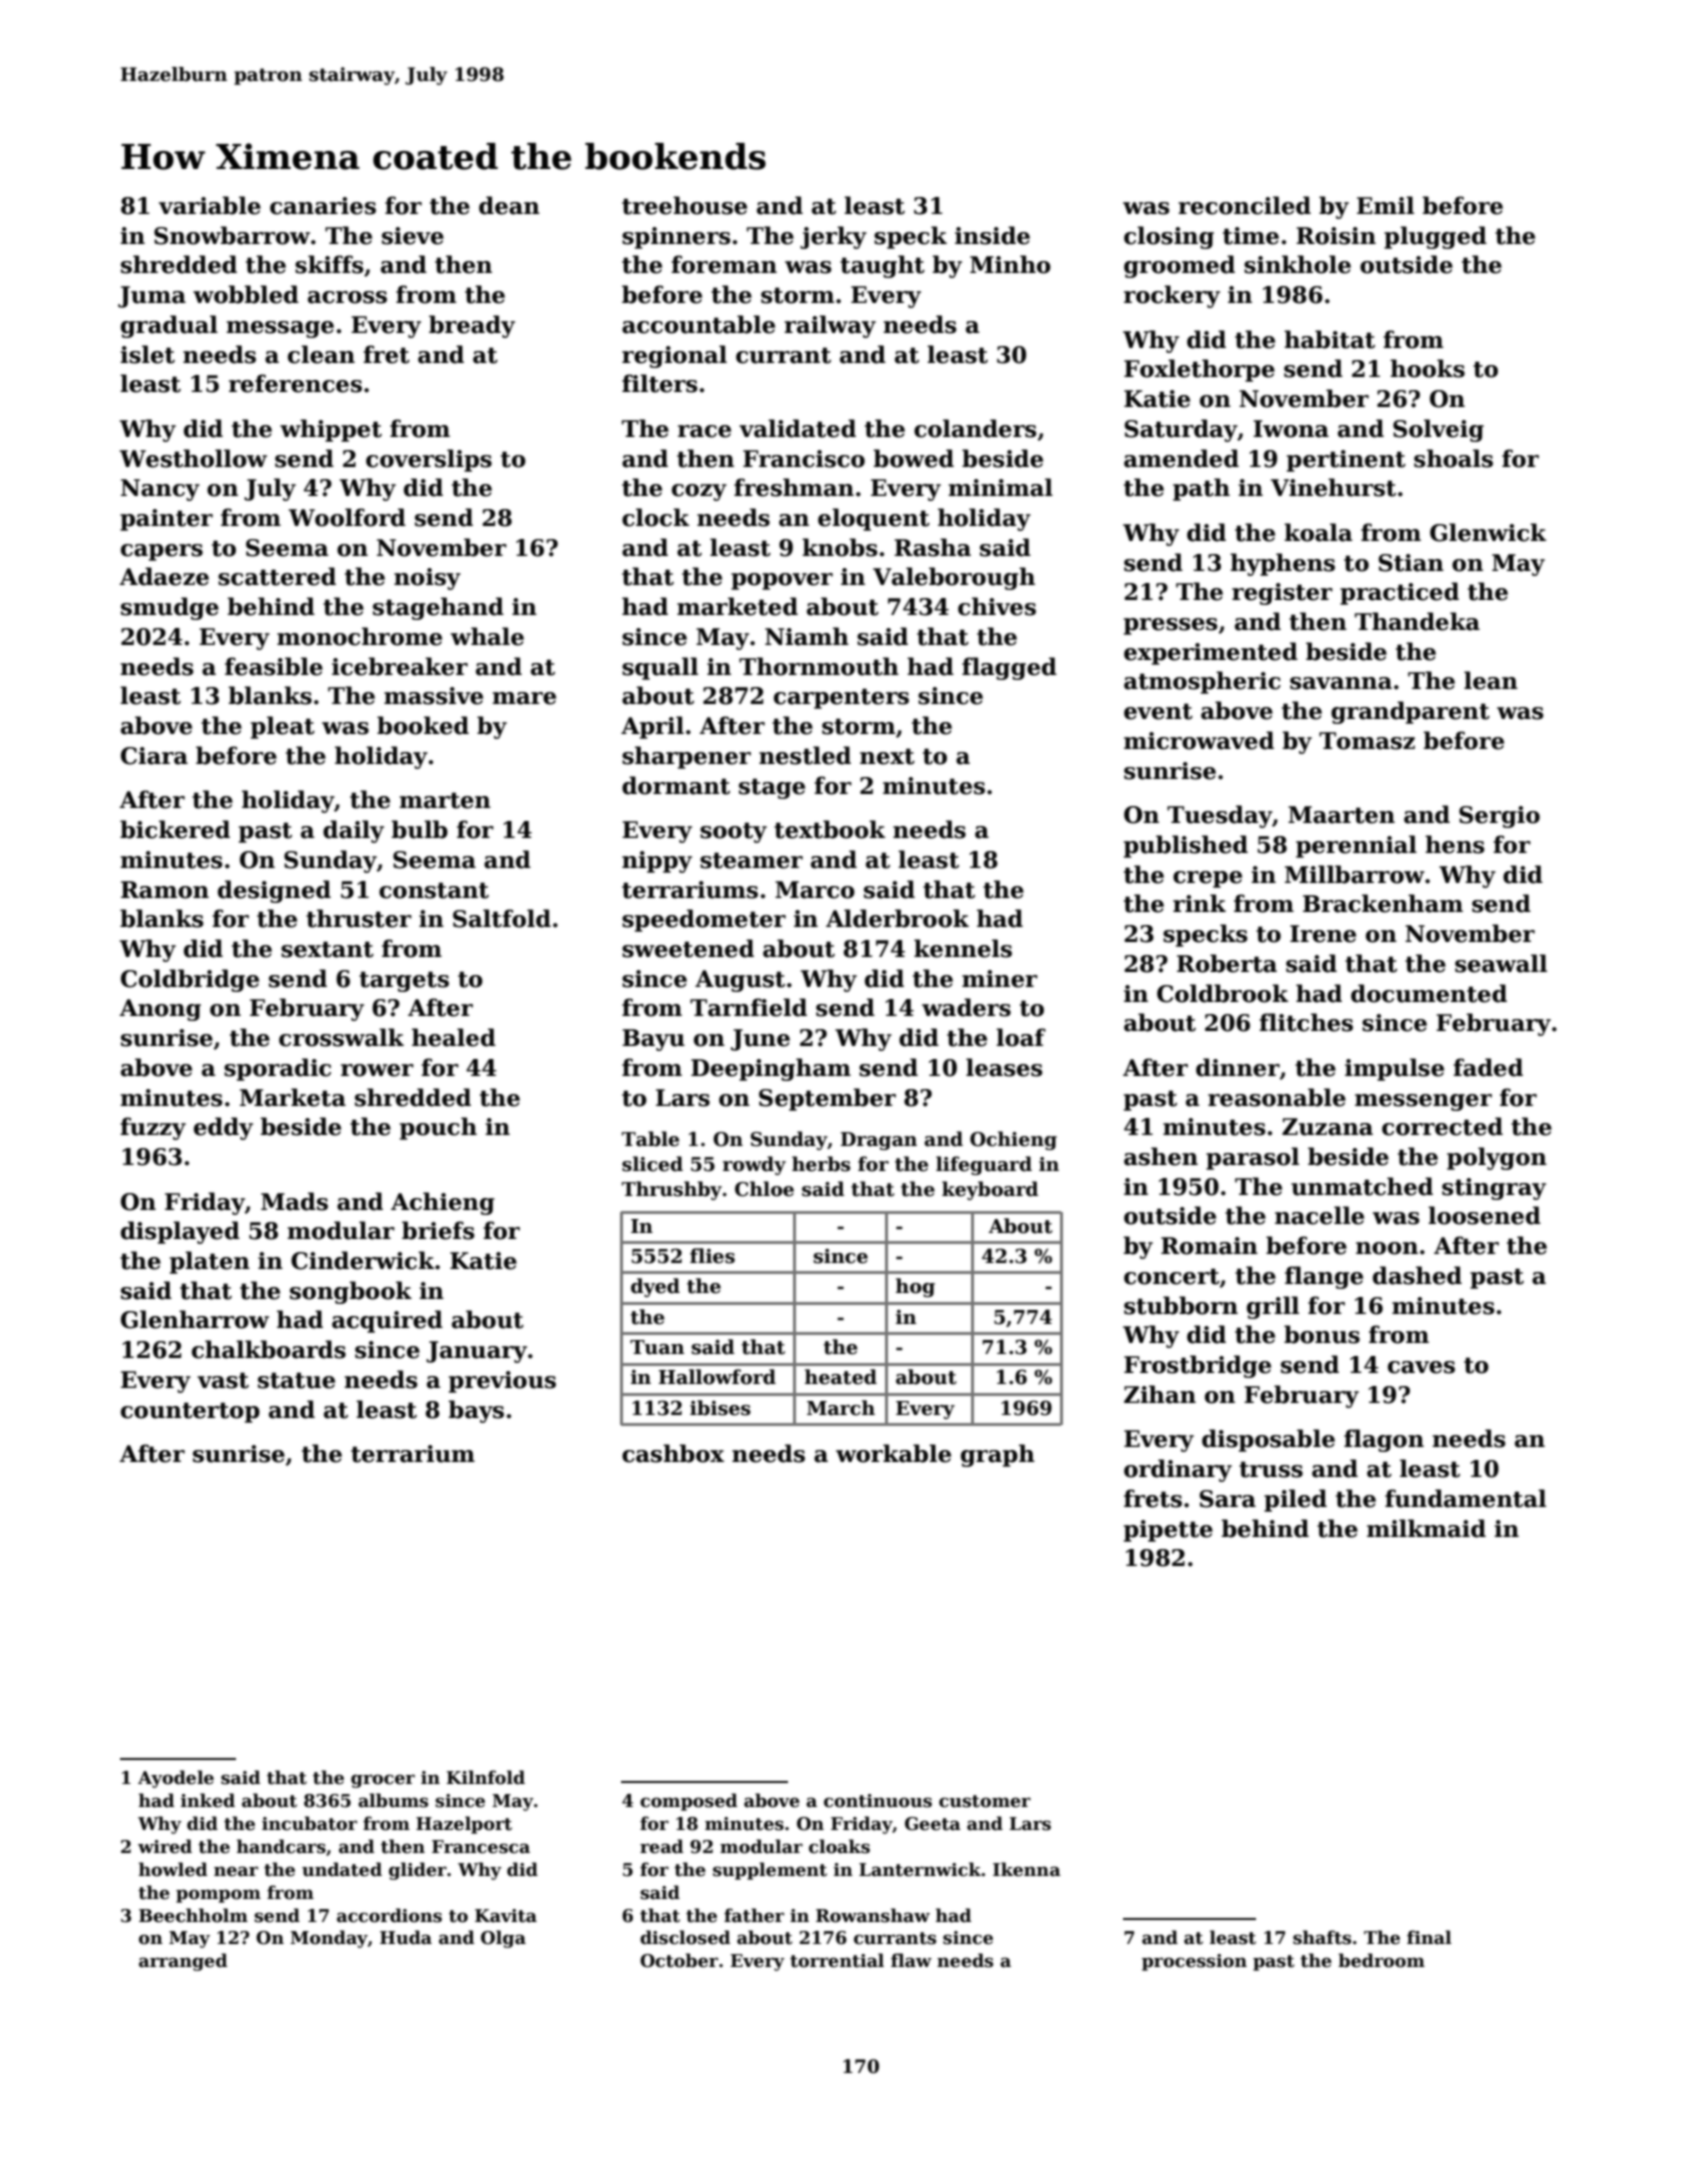  Describe the element at coordinates (476, 1352) in the screenshot. I see `January` at that location.
